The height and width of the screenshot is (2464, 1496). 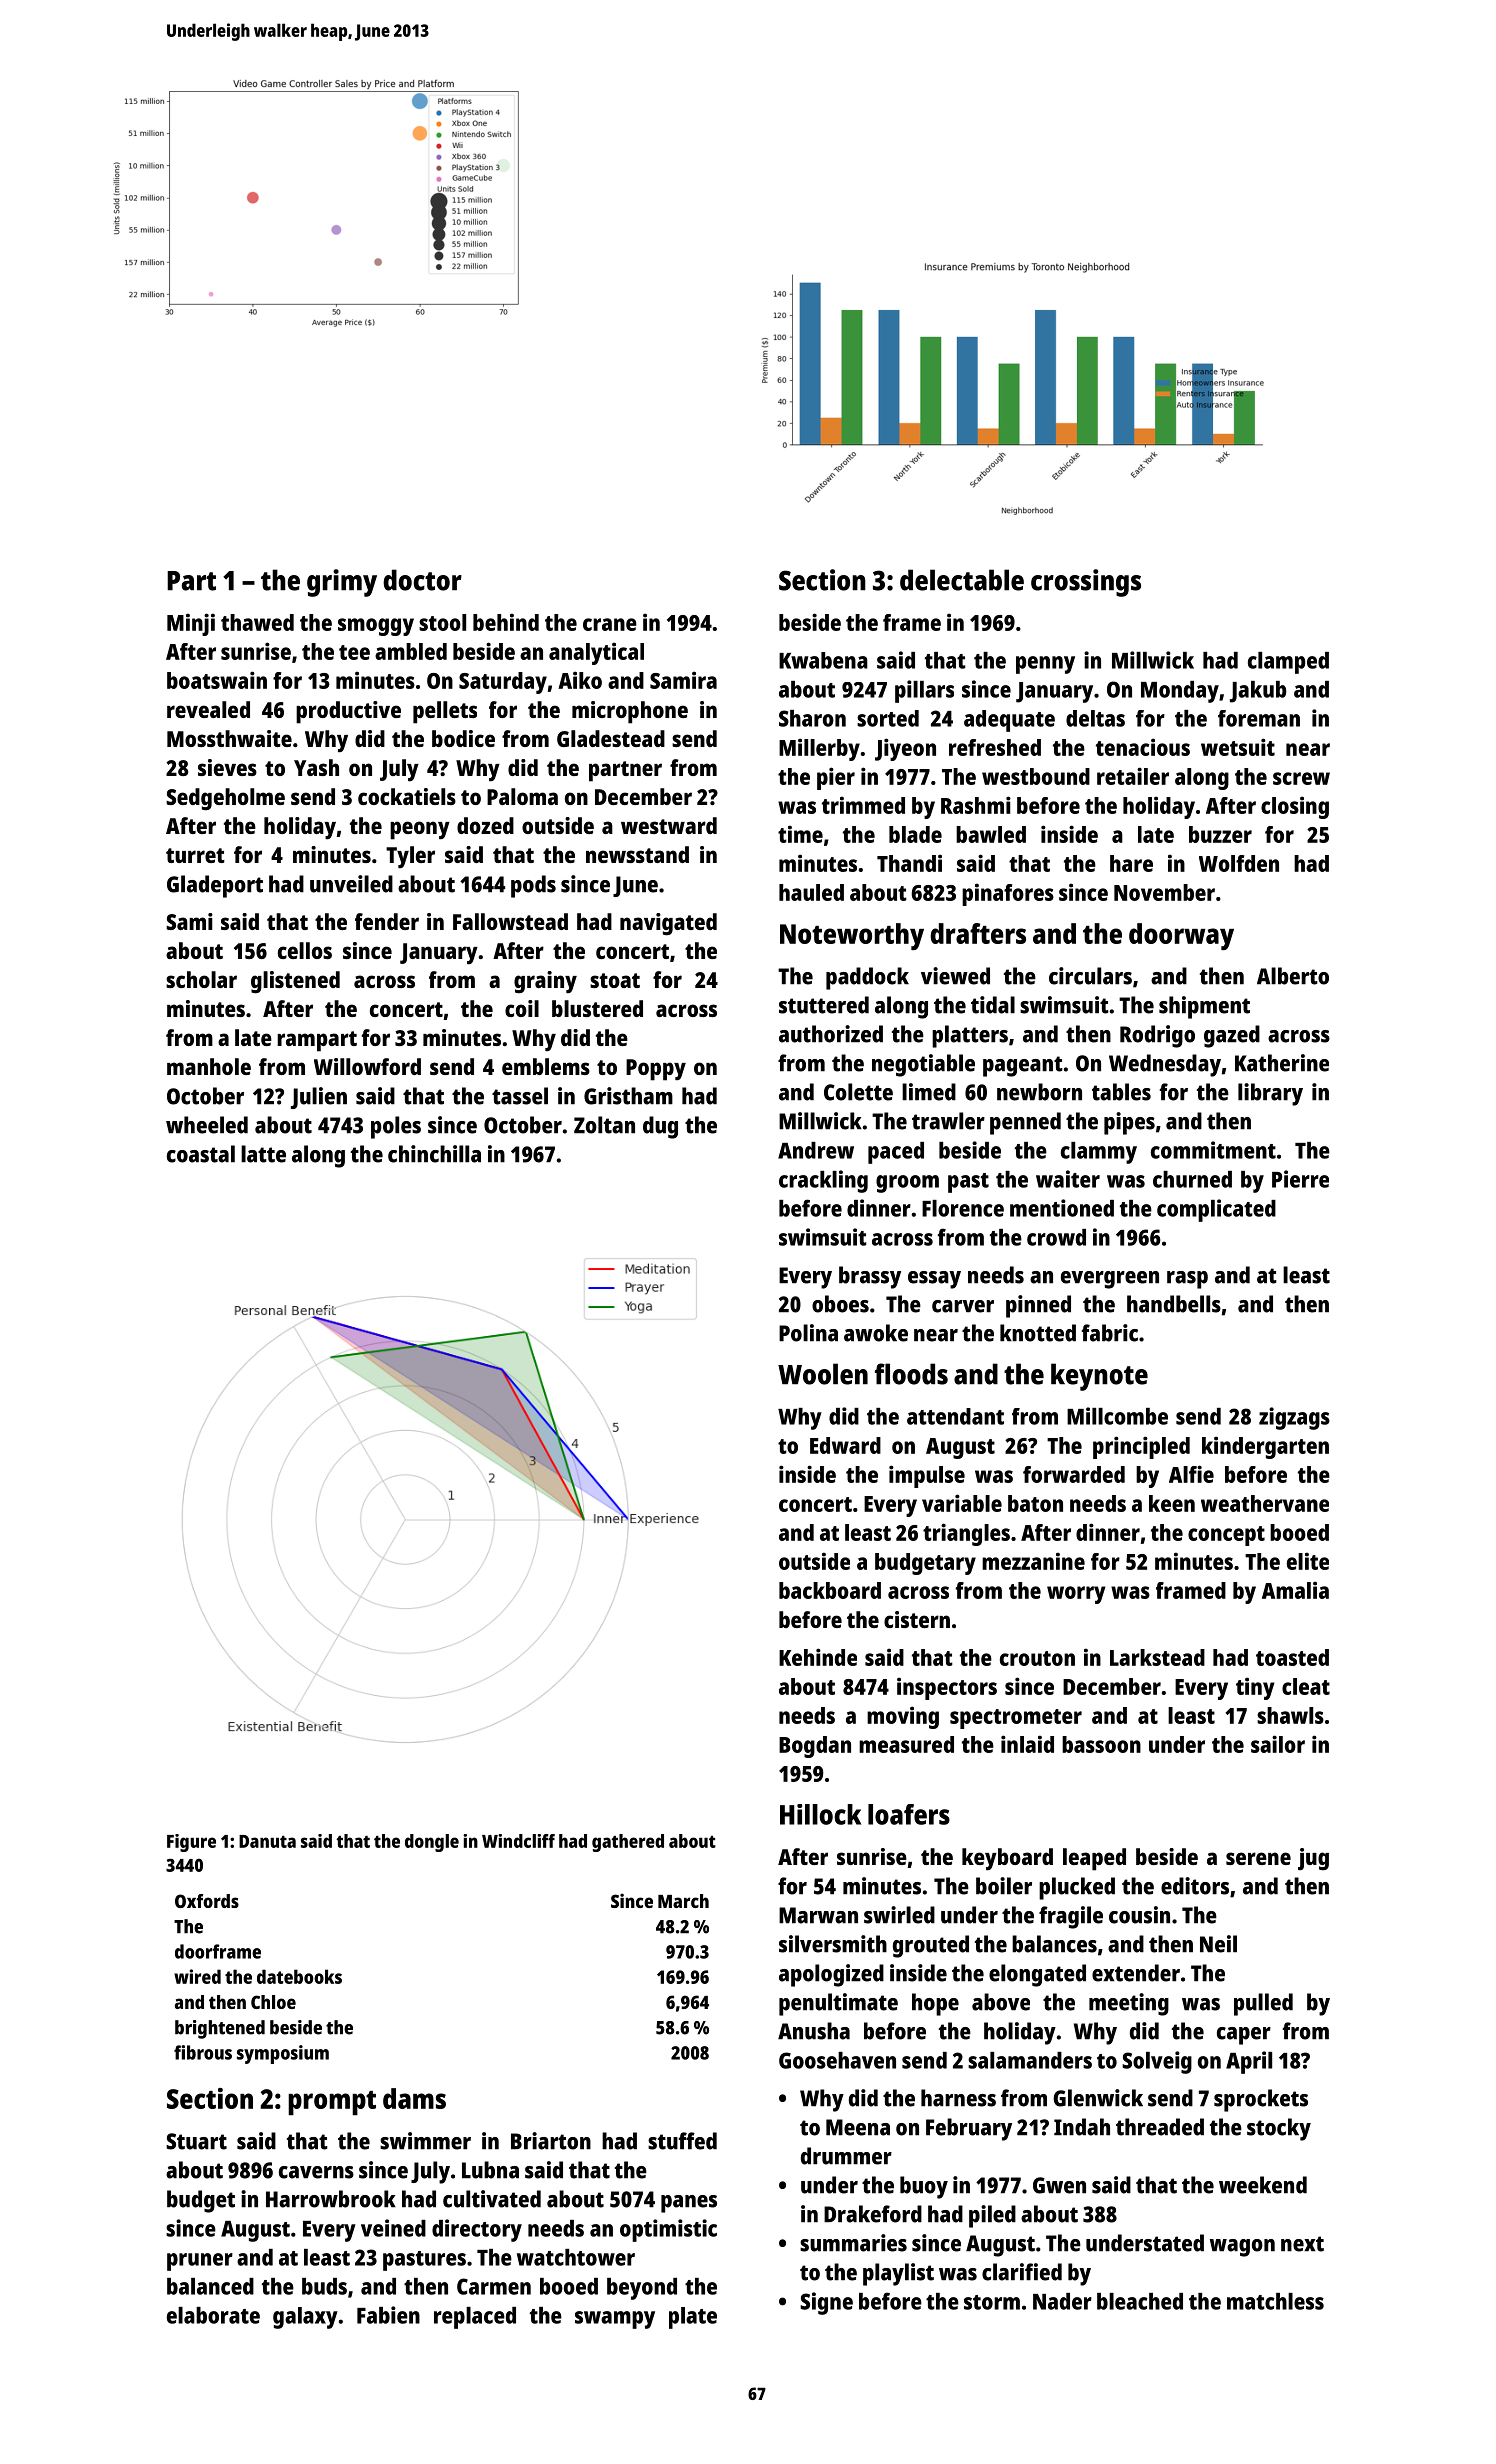 What do you see at coordinates (342, 583) in the screenshot?
I see `grimy` at bounding box center [342, 583].
